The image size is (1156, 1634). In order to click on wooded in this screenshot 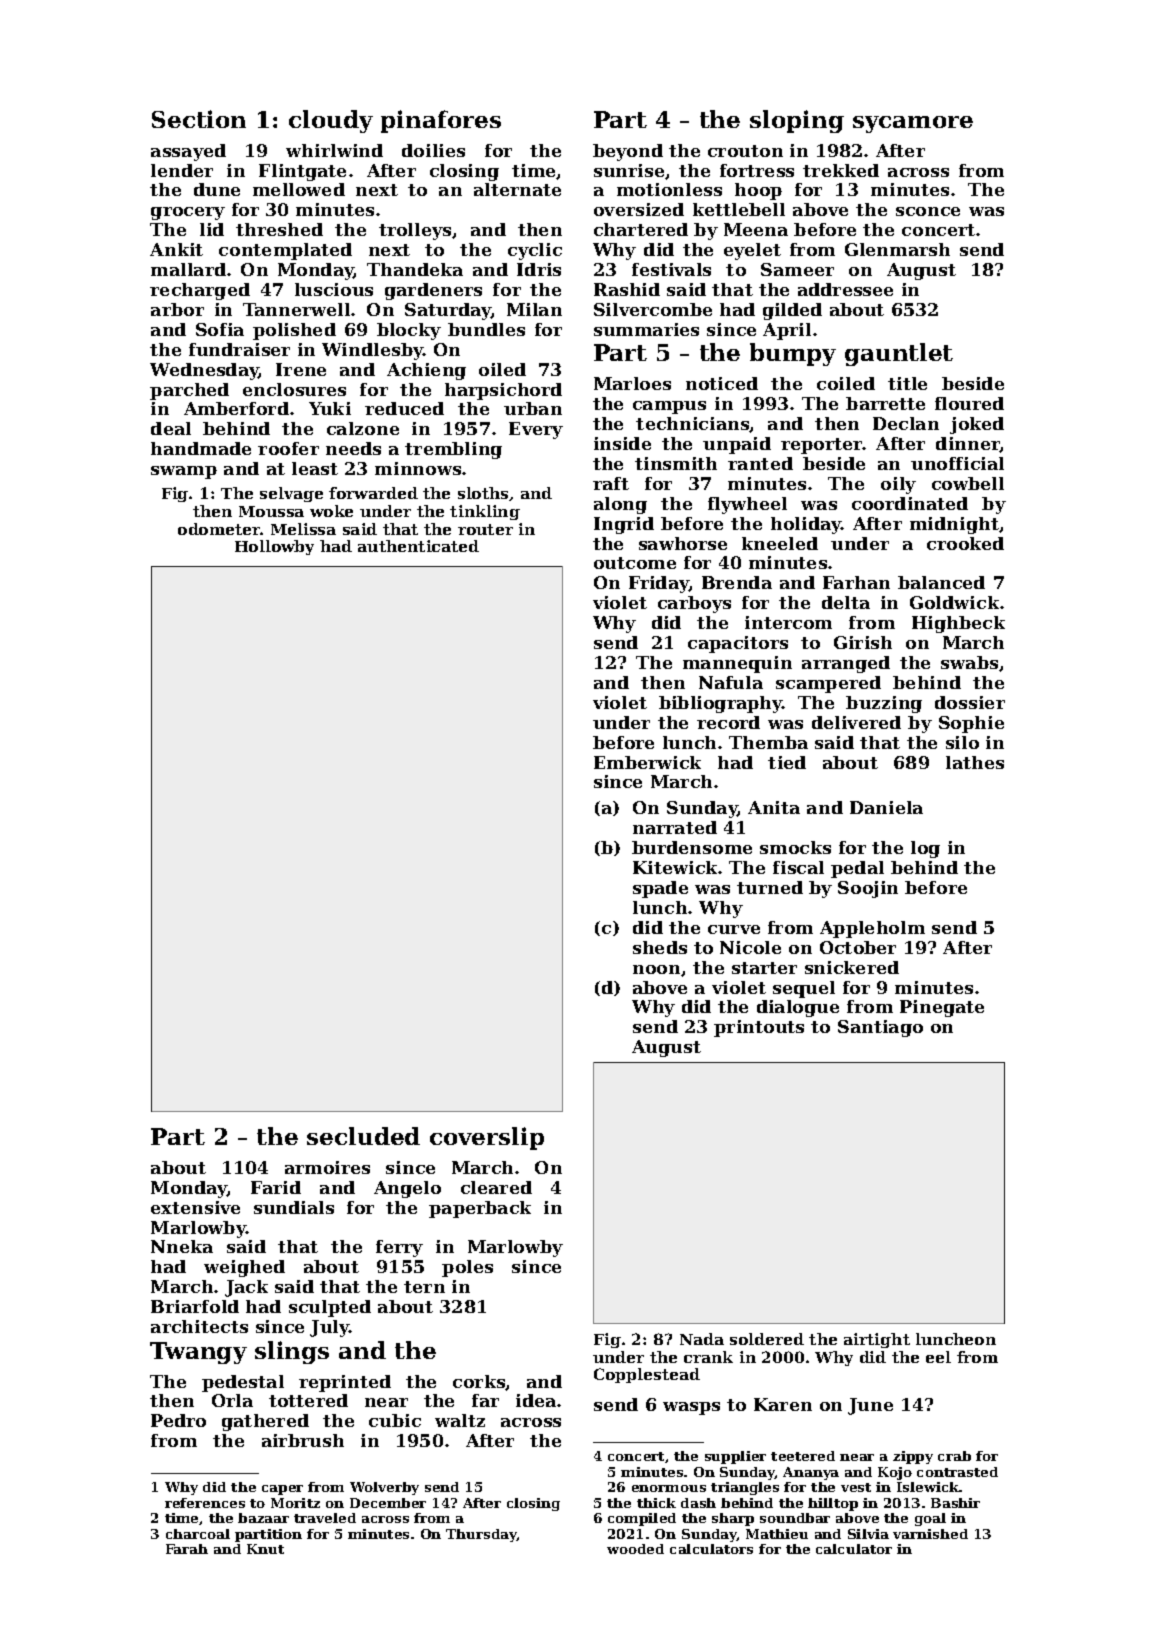, I will do `click(635, 1549)`.
